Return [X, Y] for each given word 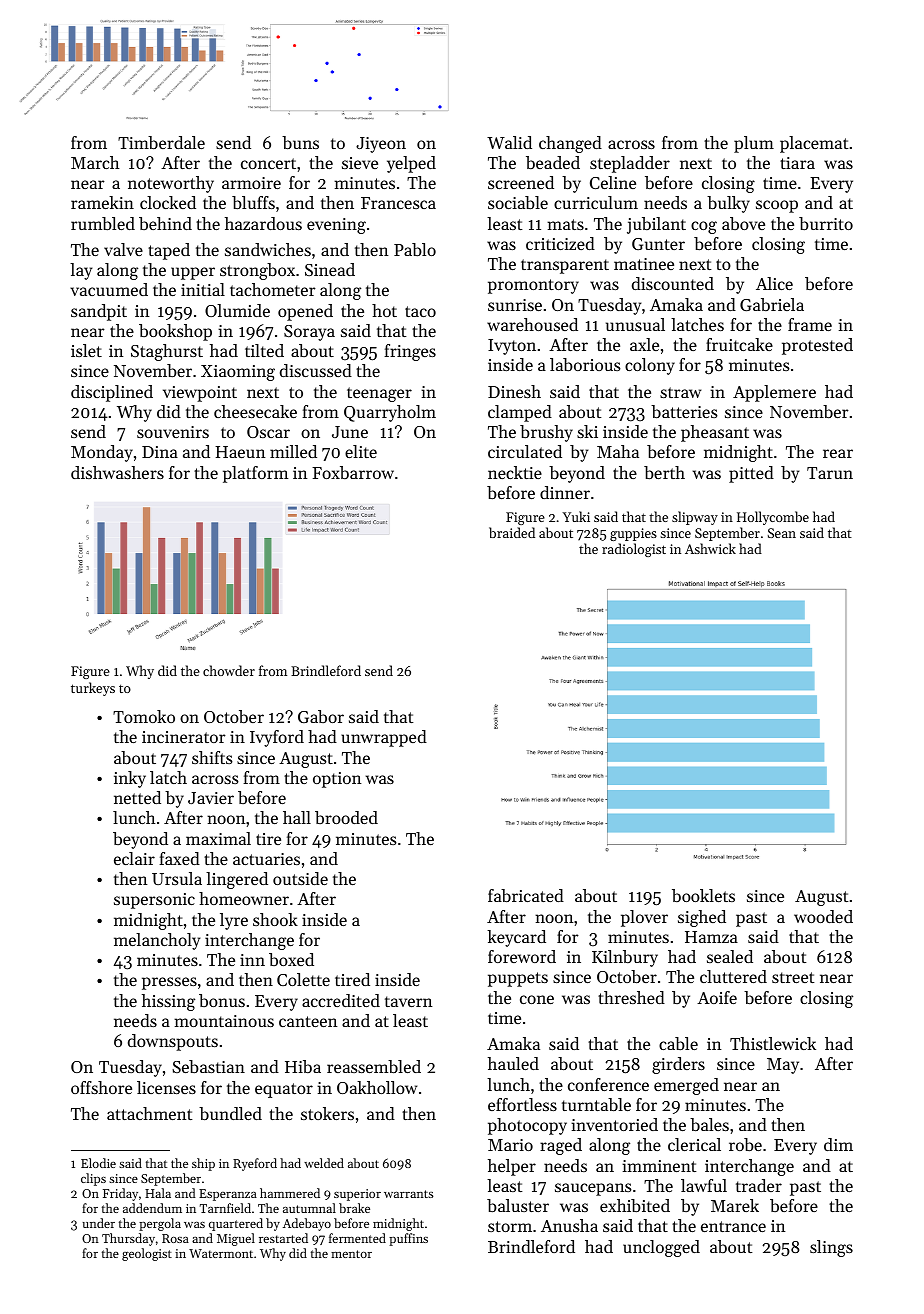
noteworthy [171, 184]
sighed [702, 918]
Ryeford [255, 1164]
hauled [513, 1063]
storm [510, 1226]
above [743, 223]
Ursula [177, 878]
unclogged [661, 1248]
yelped [411, 164]
